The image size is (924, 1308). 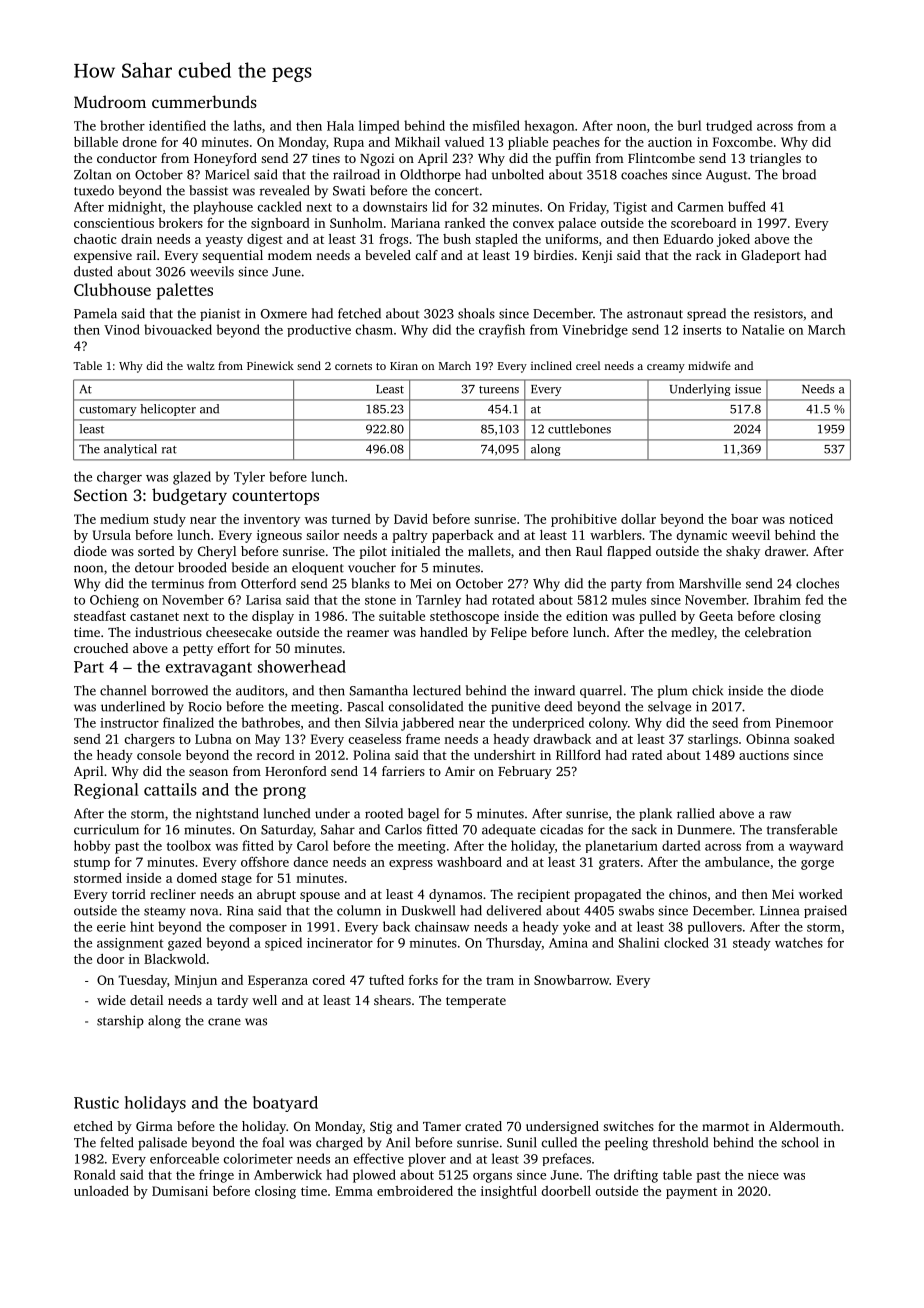 What do you see at coordinates (444, 632) in the screenshot?
I see `handled` at bounding box center [444, 632].
